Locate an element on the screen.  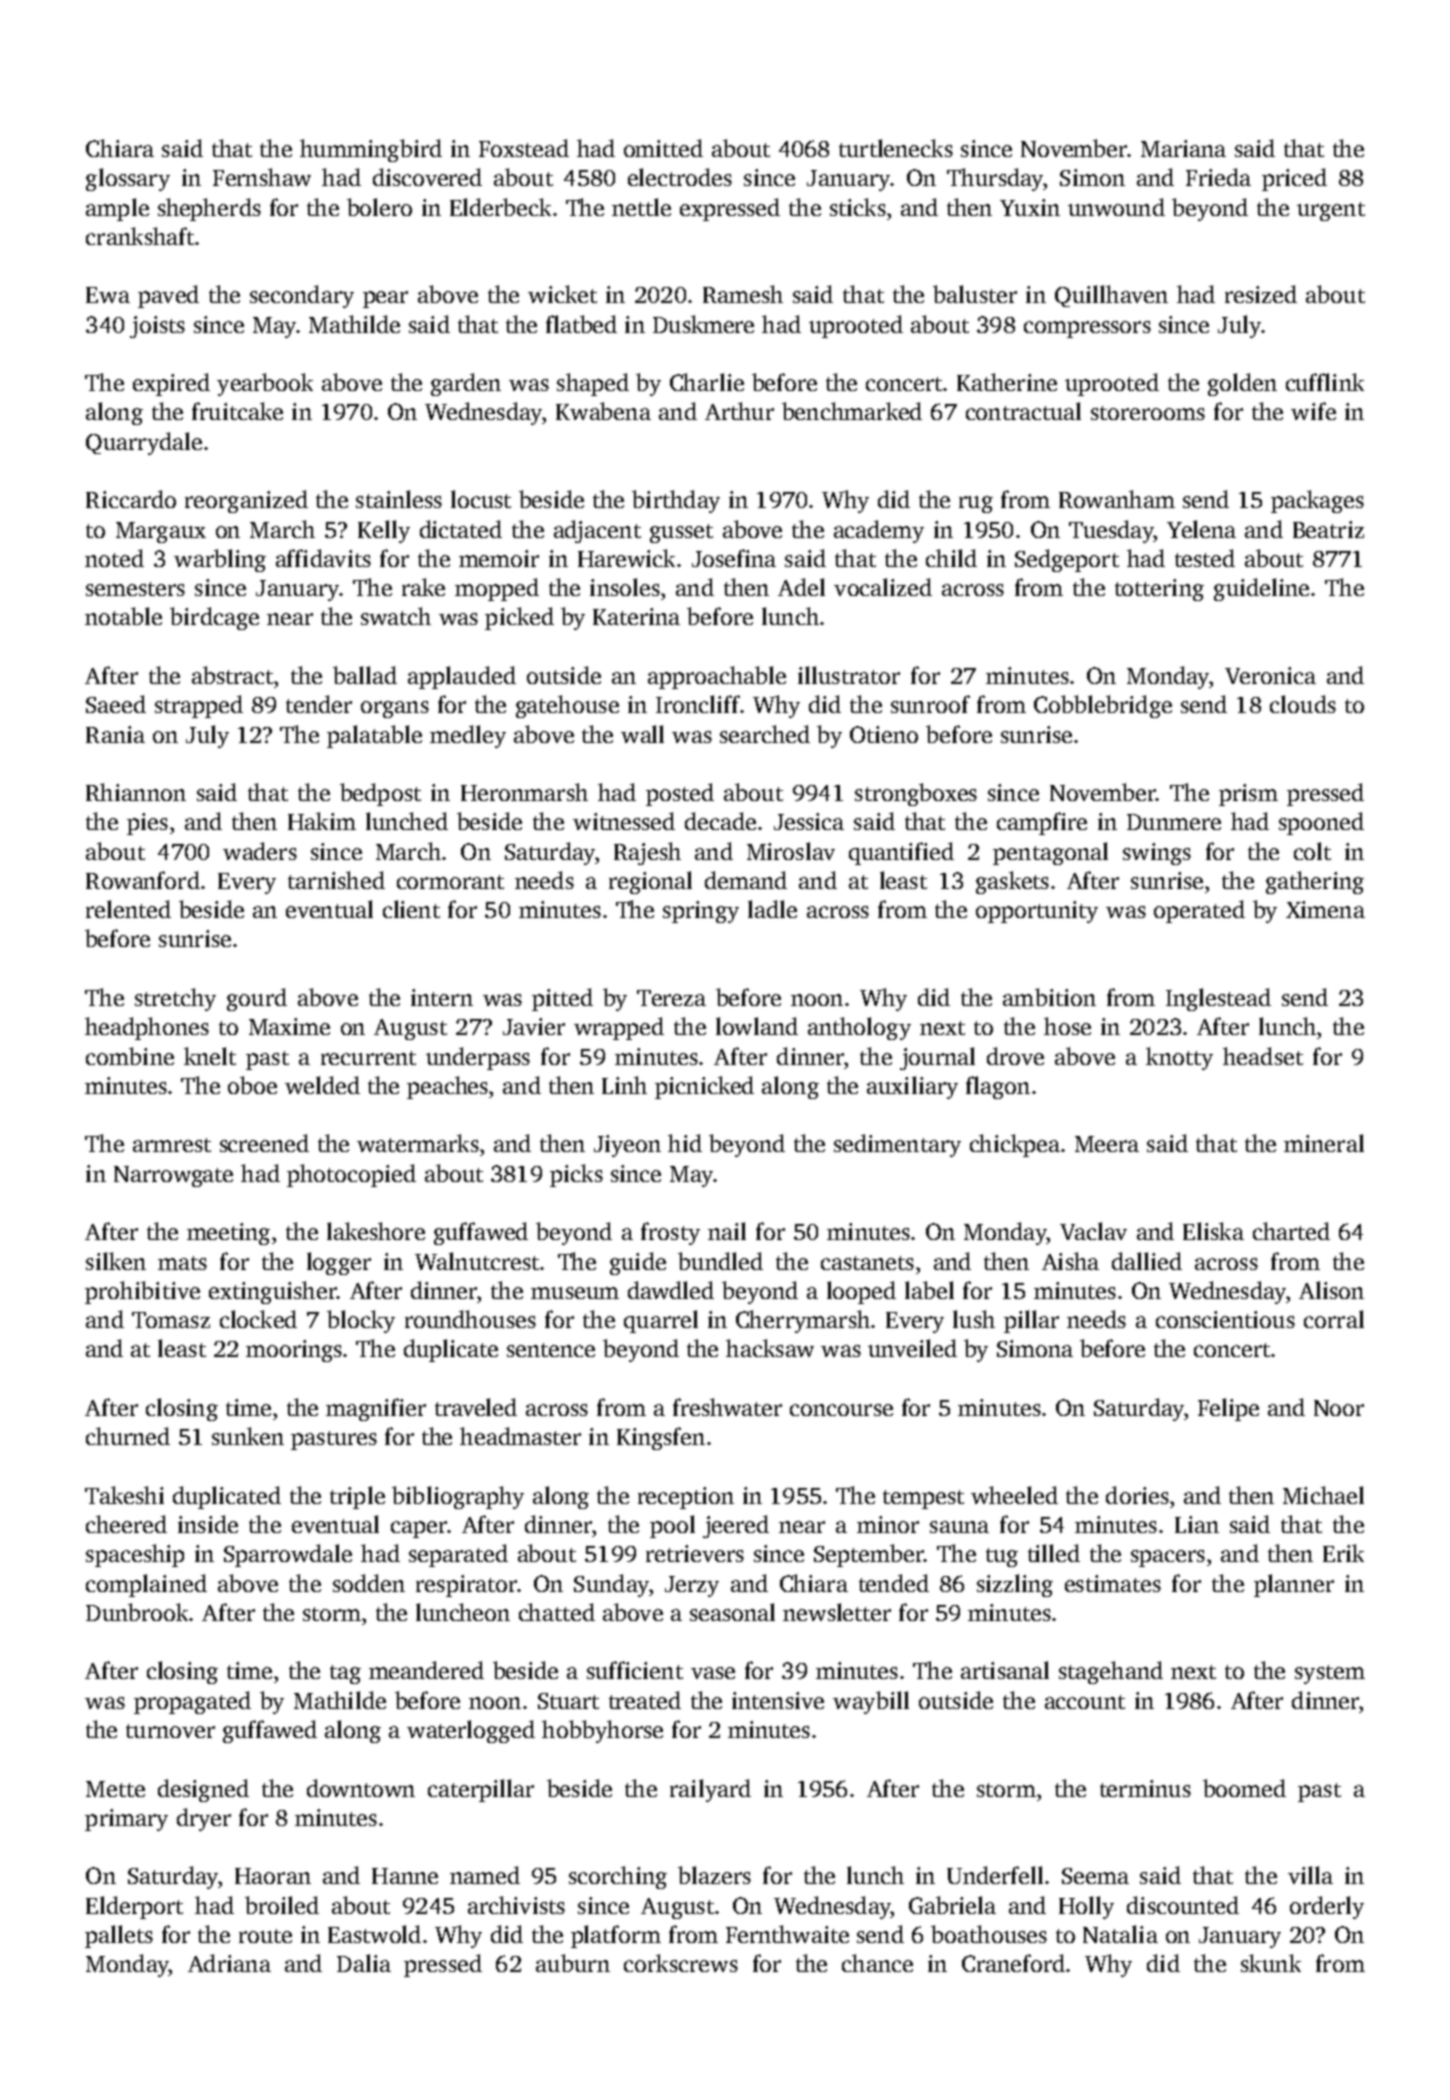
turtlenecks is located at coordinates (896, 148).
